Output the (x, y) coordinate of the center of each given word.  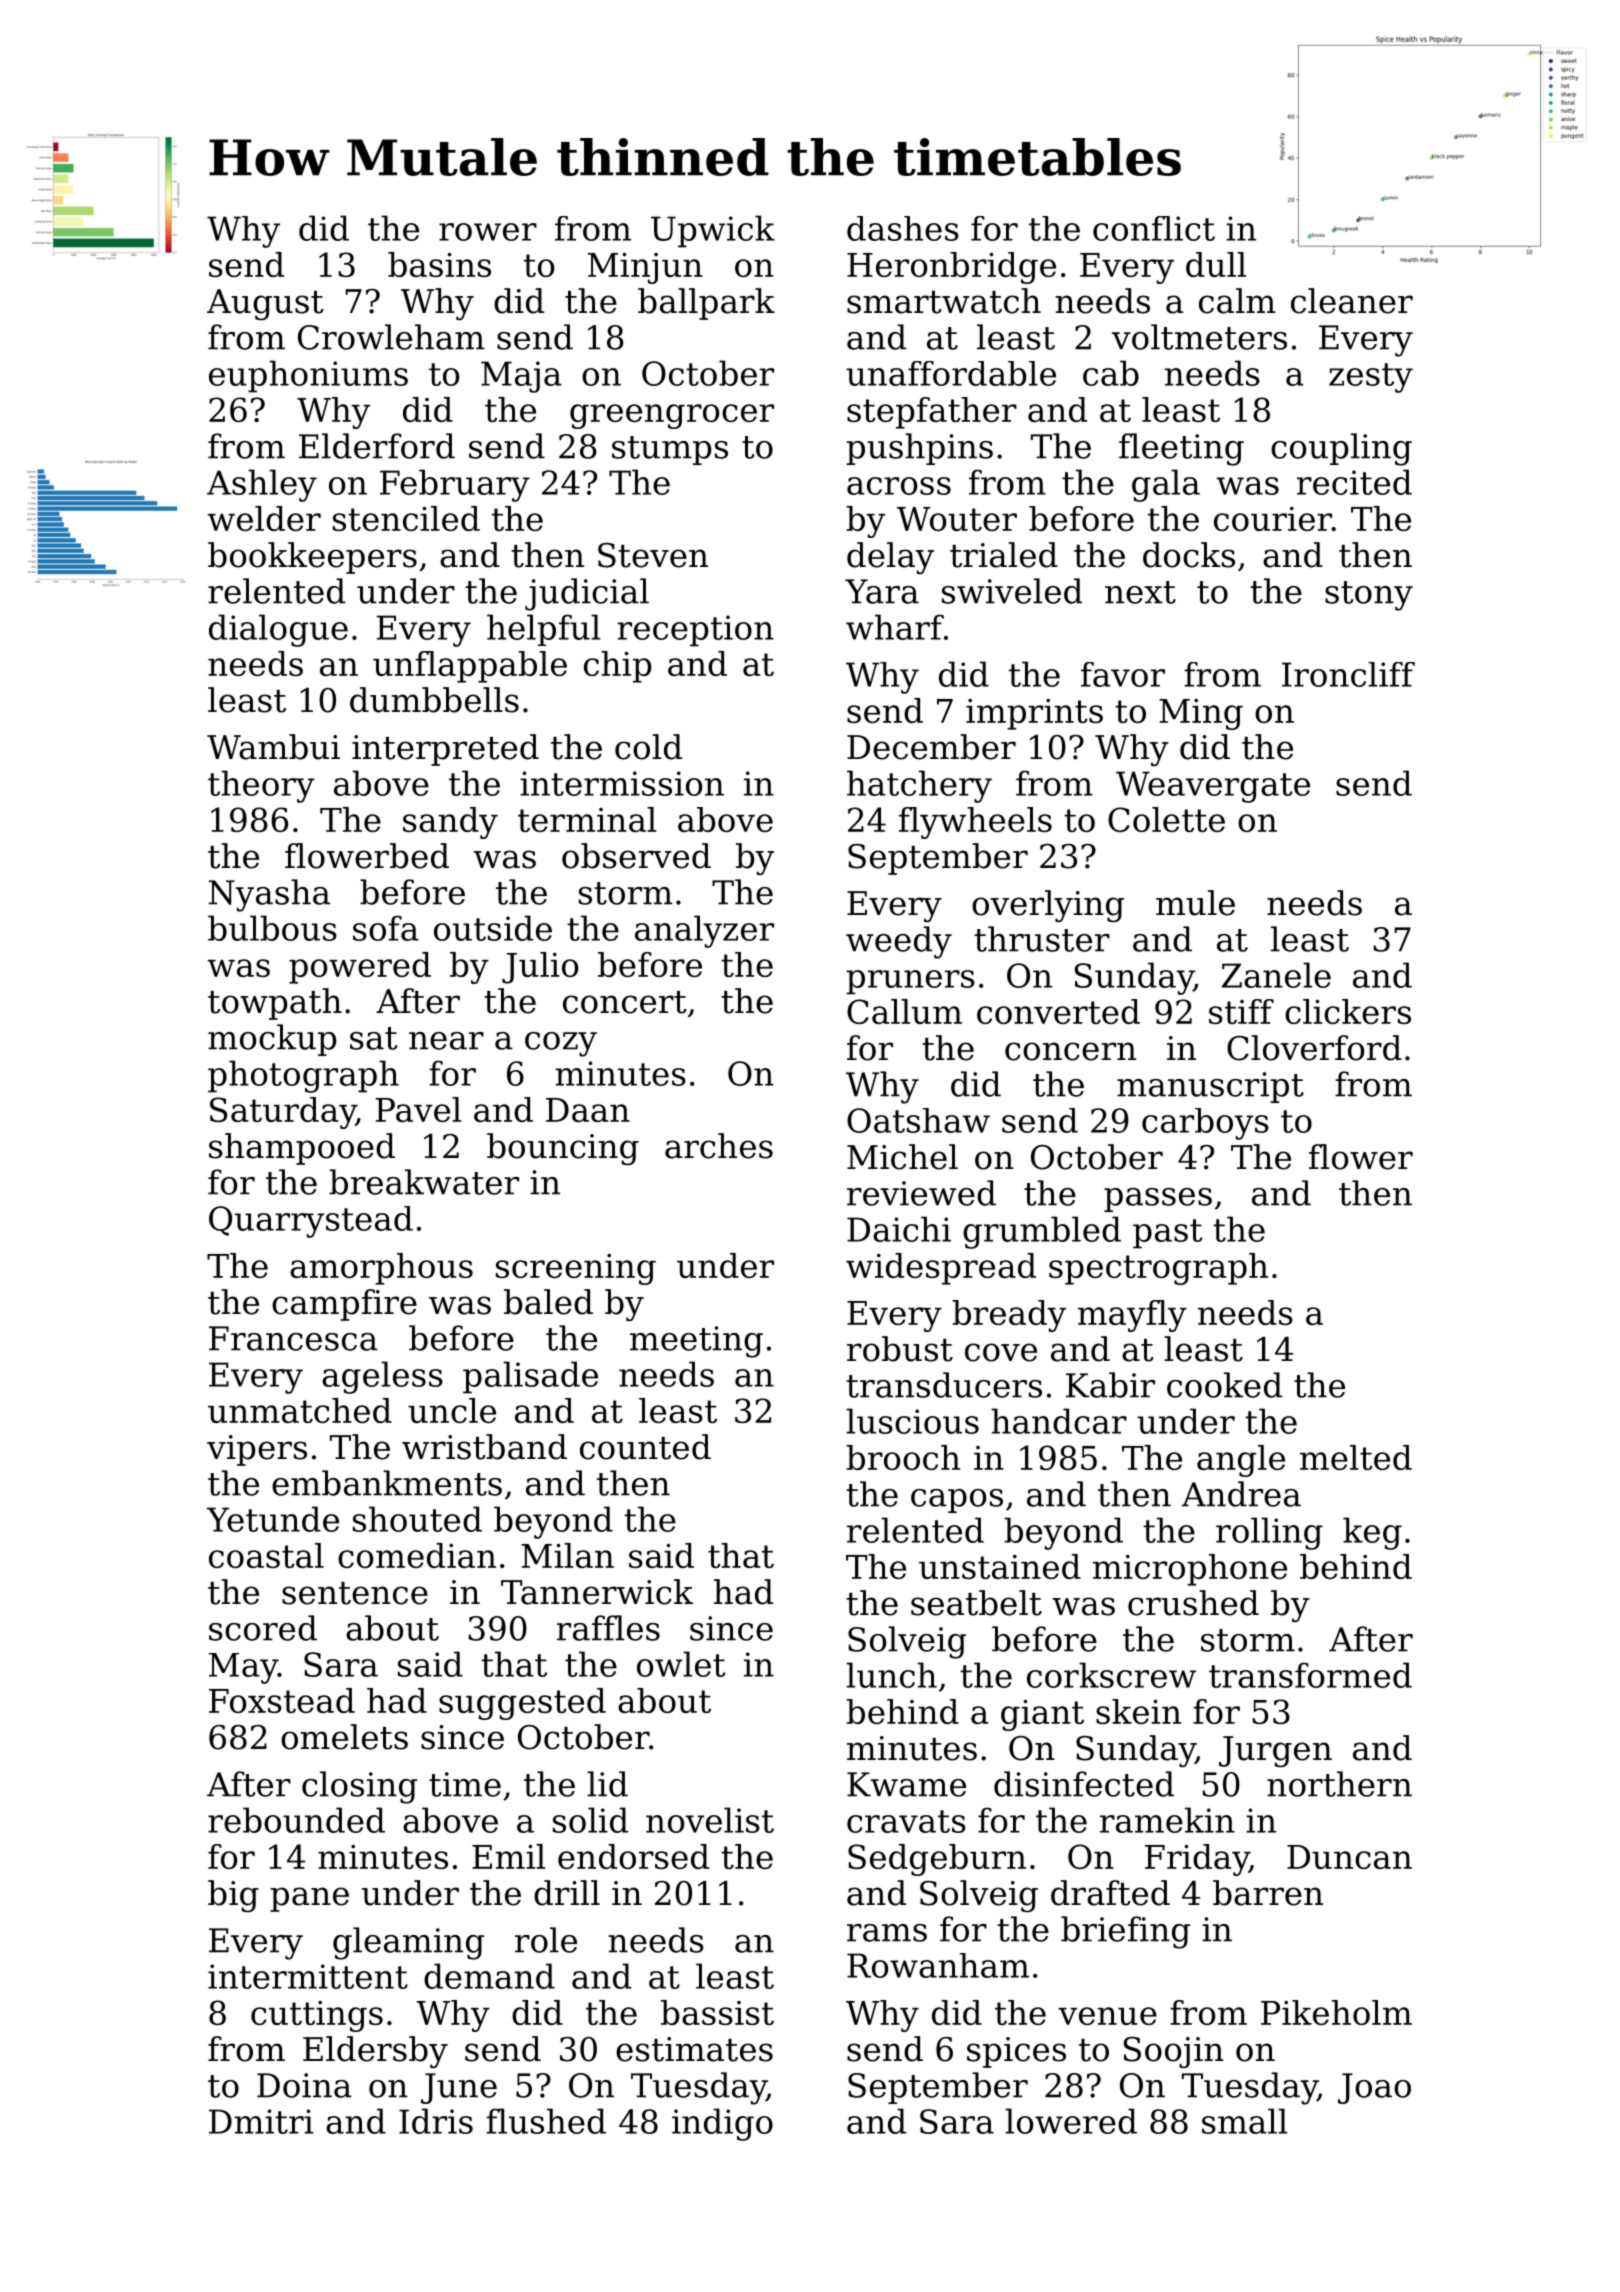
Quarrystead (311, 1222)
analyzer (704, 931)
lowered (1071, 2121)
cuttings (317, 2016)
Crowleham (391, 337)
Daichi (899, 1229)
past (1167, 1234)
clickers (1348, 1011)
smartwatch (944, 301)
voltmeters (1199, 337)
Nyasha (269, 895)
